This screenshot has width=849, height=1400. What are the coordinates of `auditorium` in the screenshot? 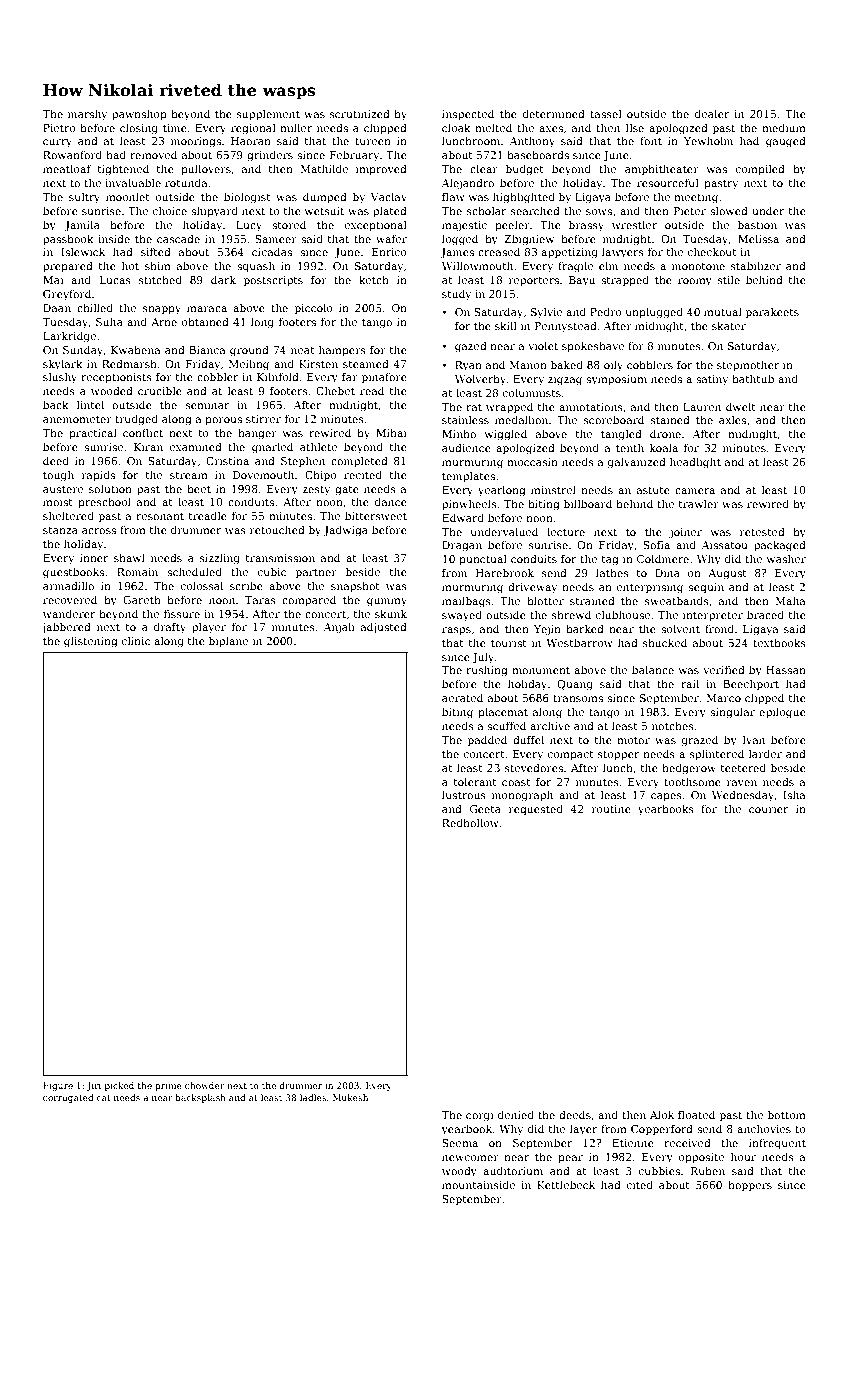 It's located at (513, 1171).
